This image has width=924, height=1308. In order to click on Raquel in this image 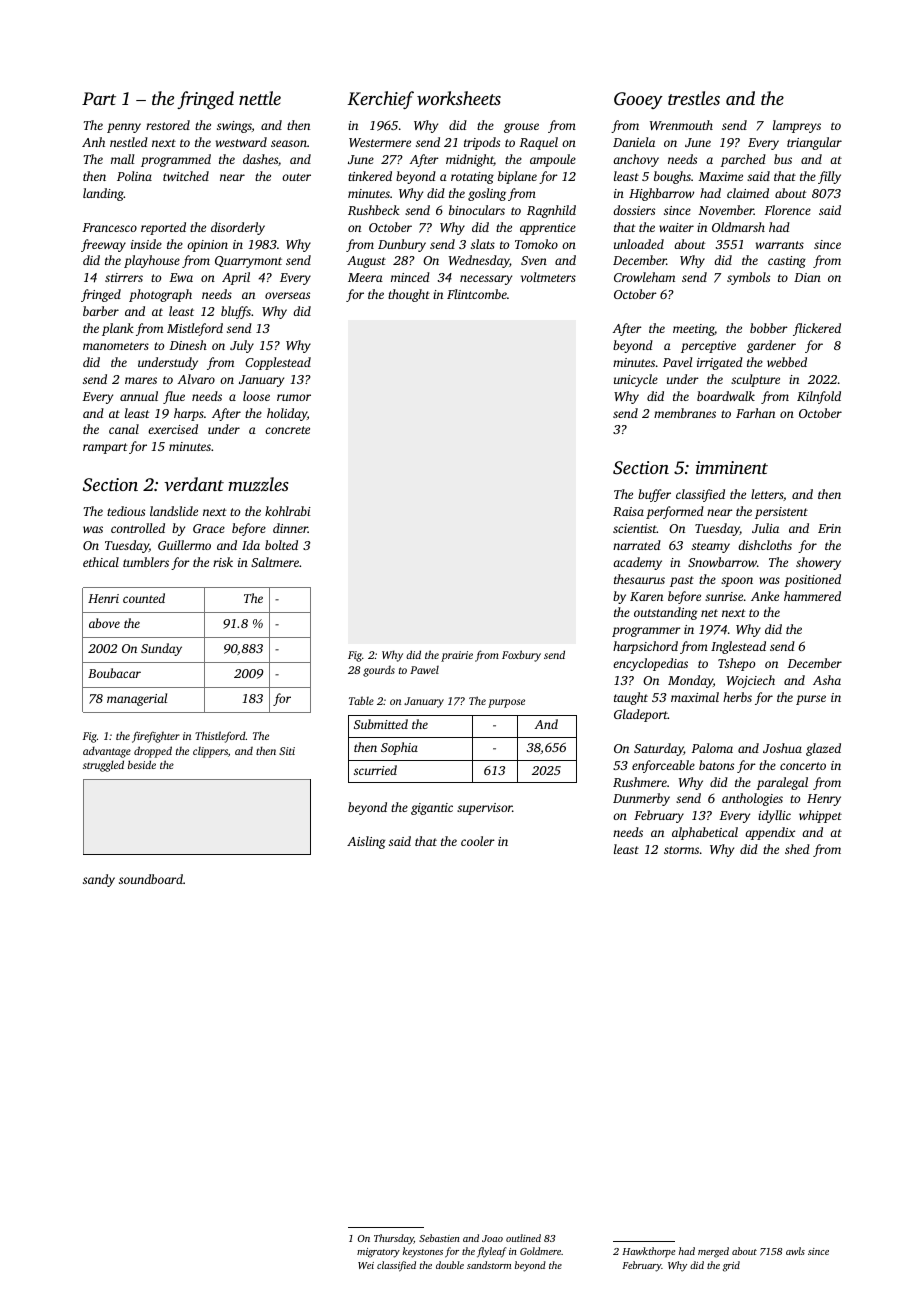, I will do `click(539, 143)`.
